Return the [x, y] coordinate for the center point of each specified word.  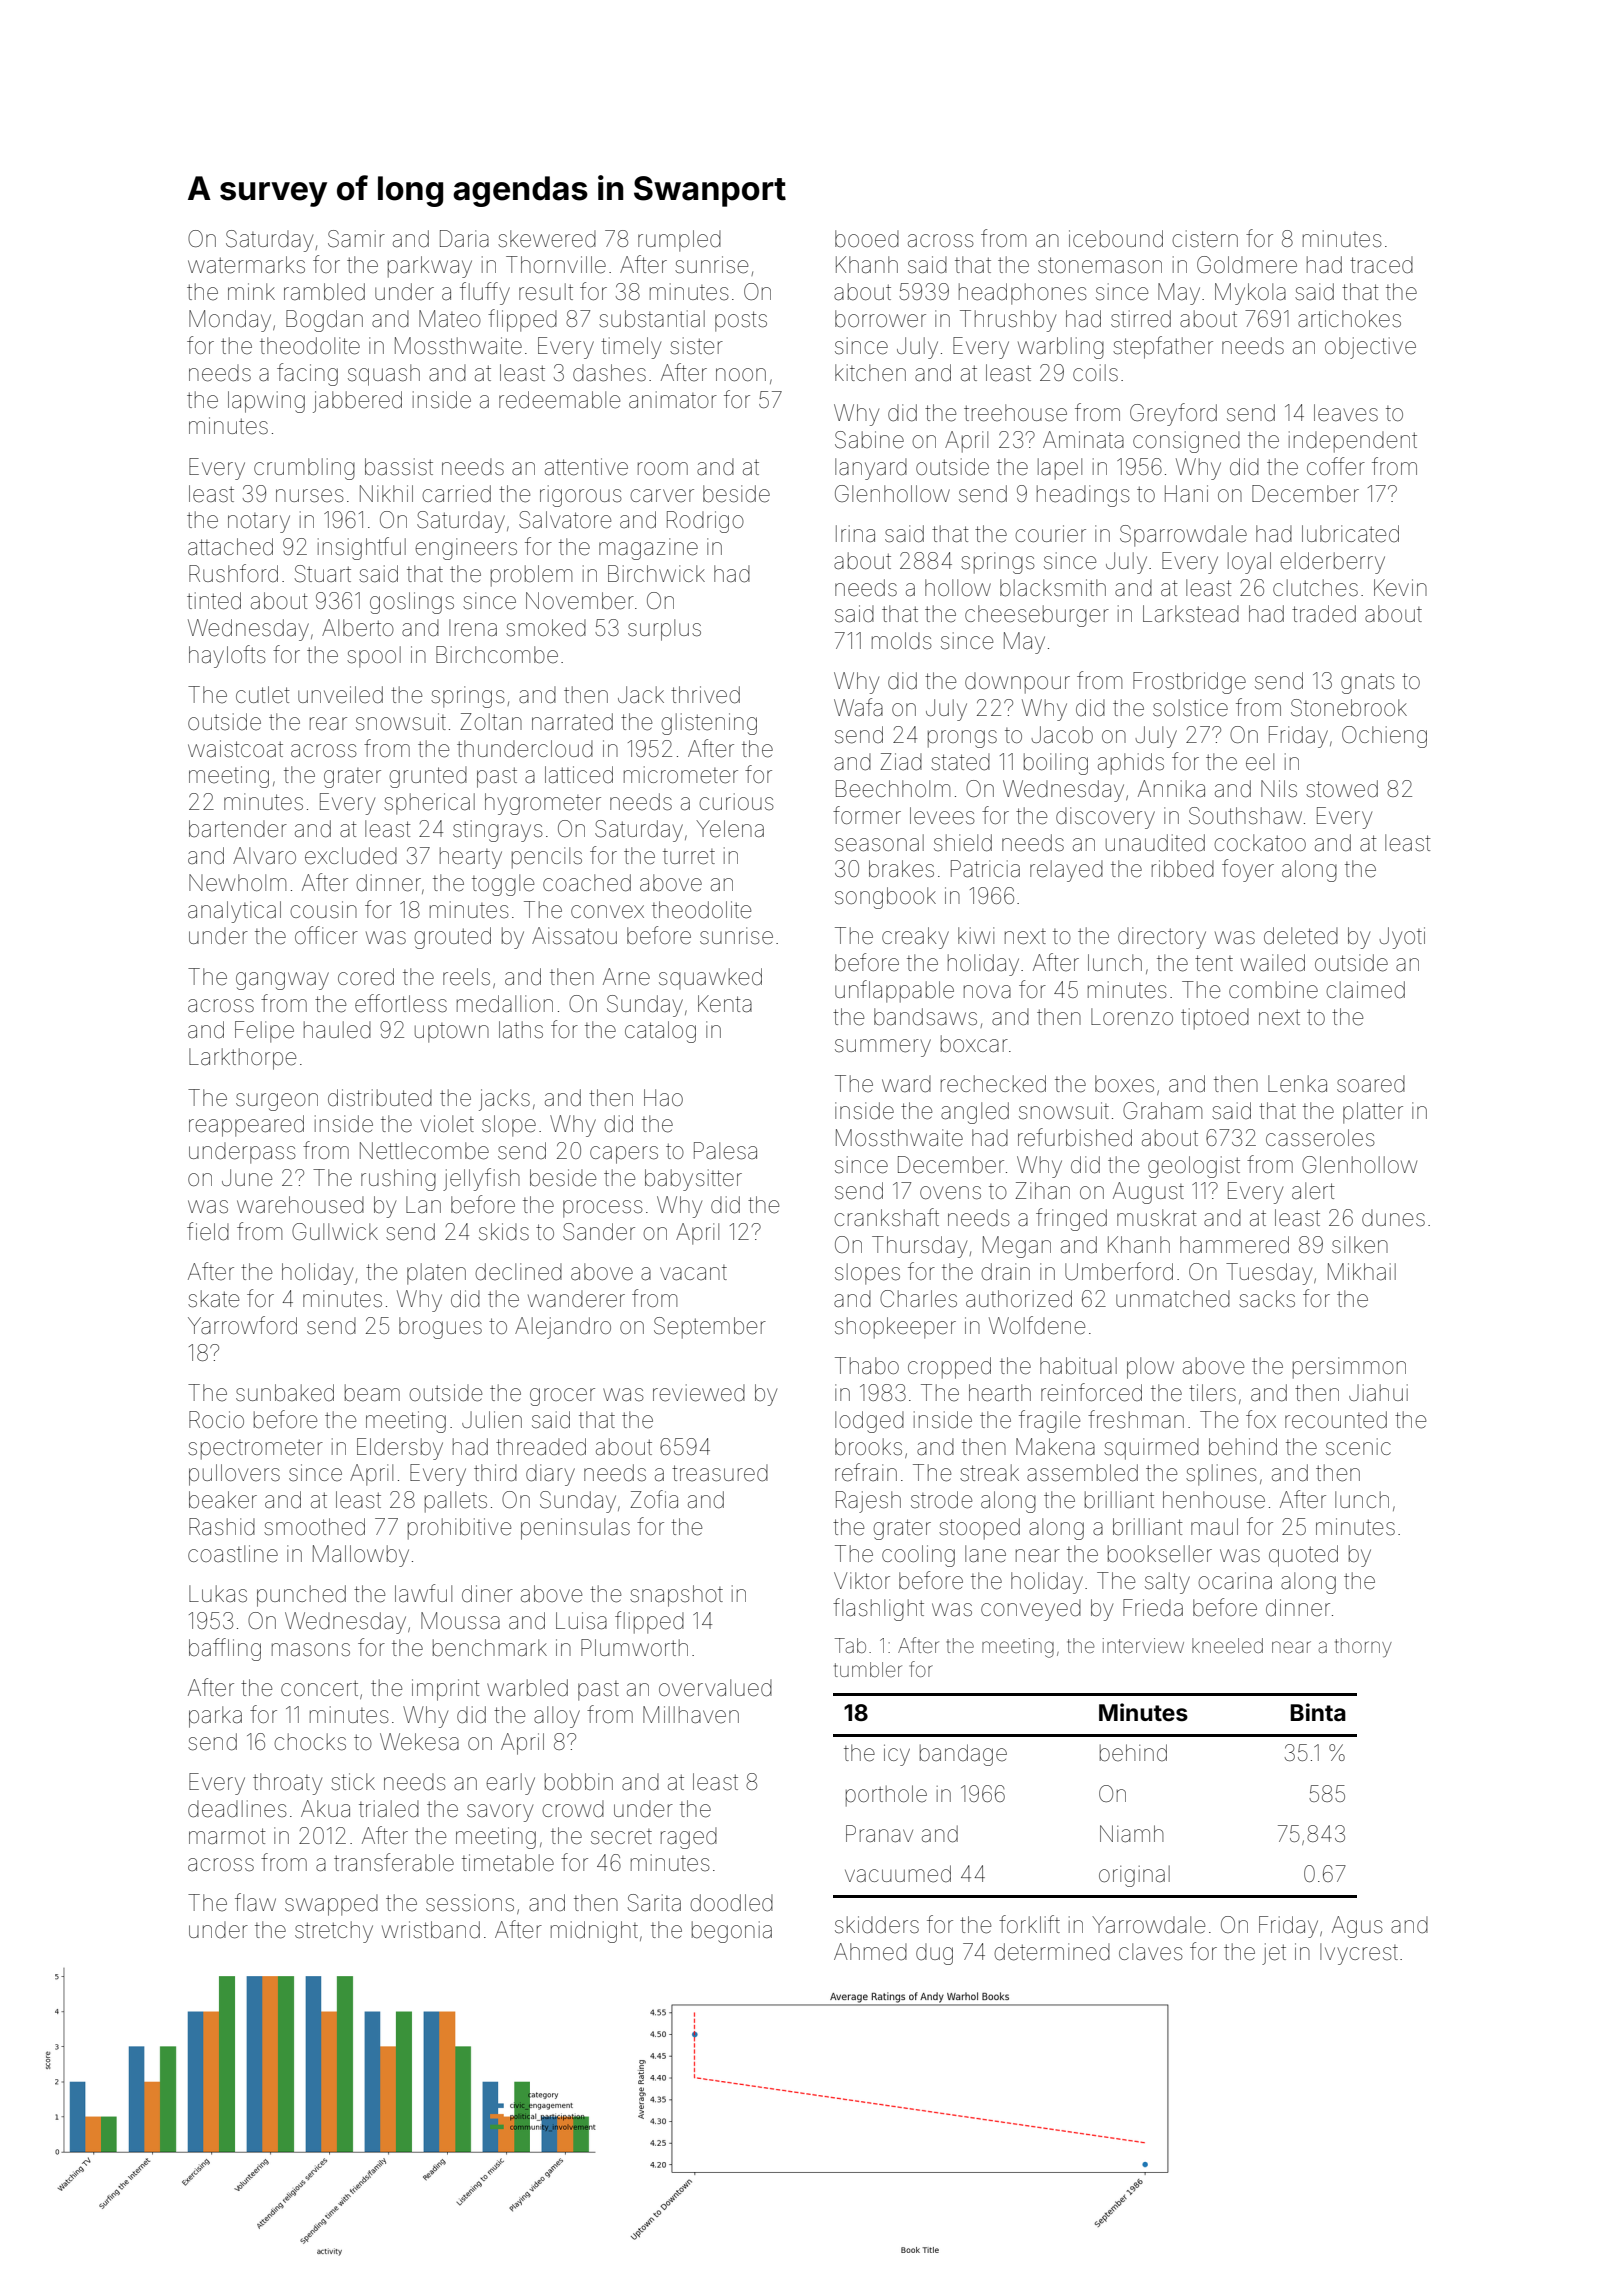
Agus [1357, 1927]
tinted [214, 601]
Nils [1279, 789]
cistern [1205, 239]
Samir [356, 239]
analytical [234, 912]
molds [902, 641]
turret [689, 857]
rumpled [679, 241]
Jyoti [1402, 938]
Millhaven [691, 1715]
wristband [431, 1930]
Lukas [218, 1594]
